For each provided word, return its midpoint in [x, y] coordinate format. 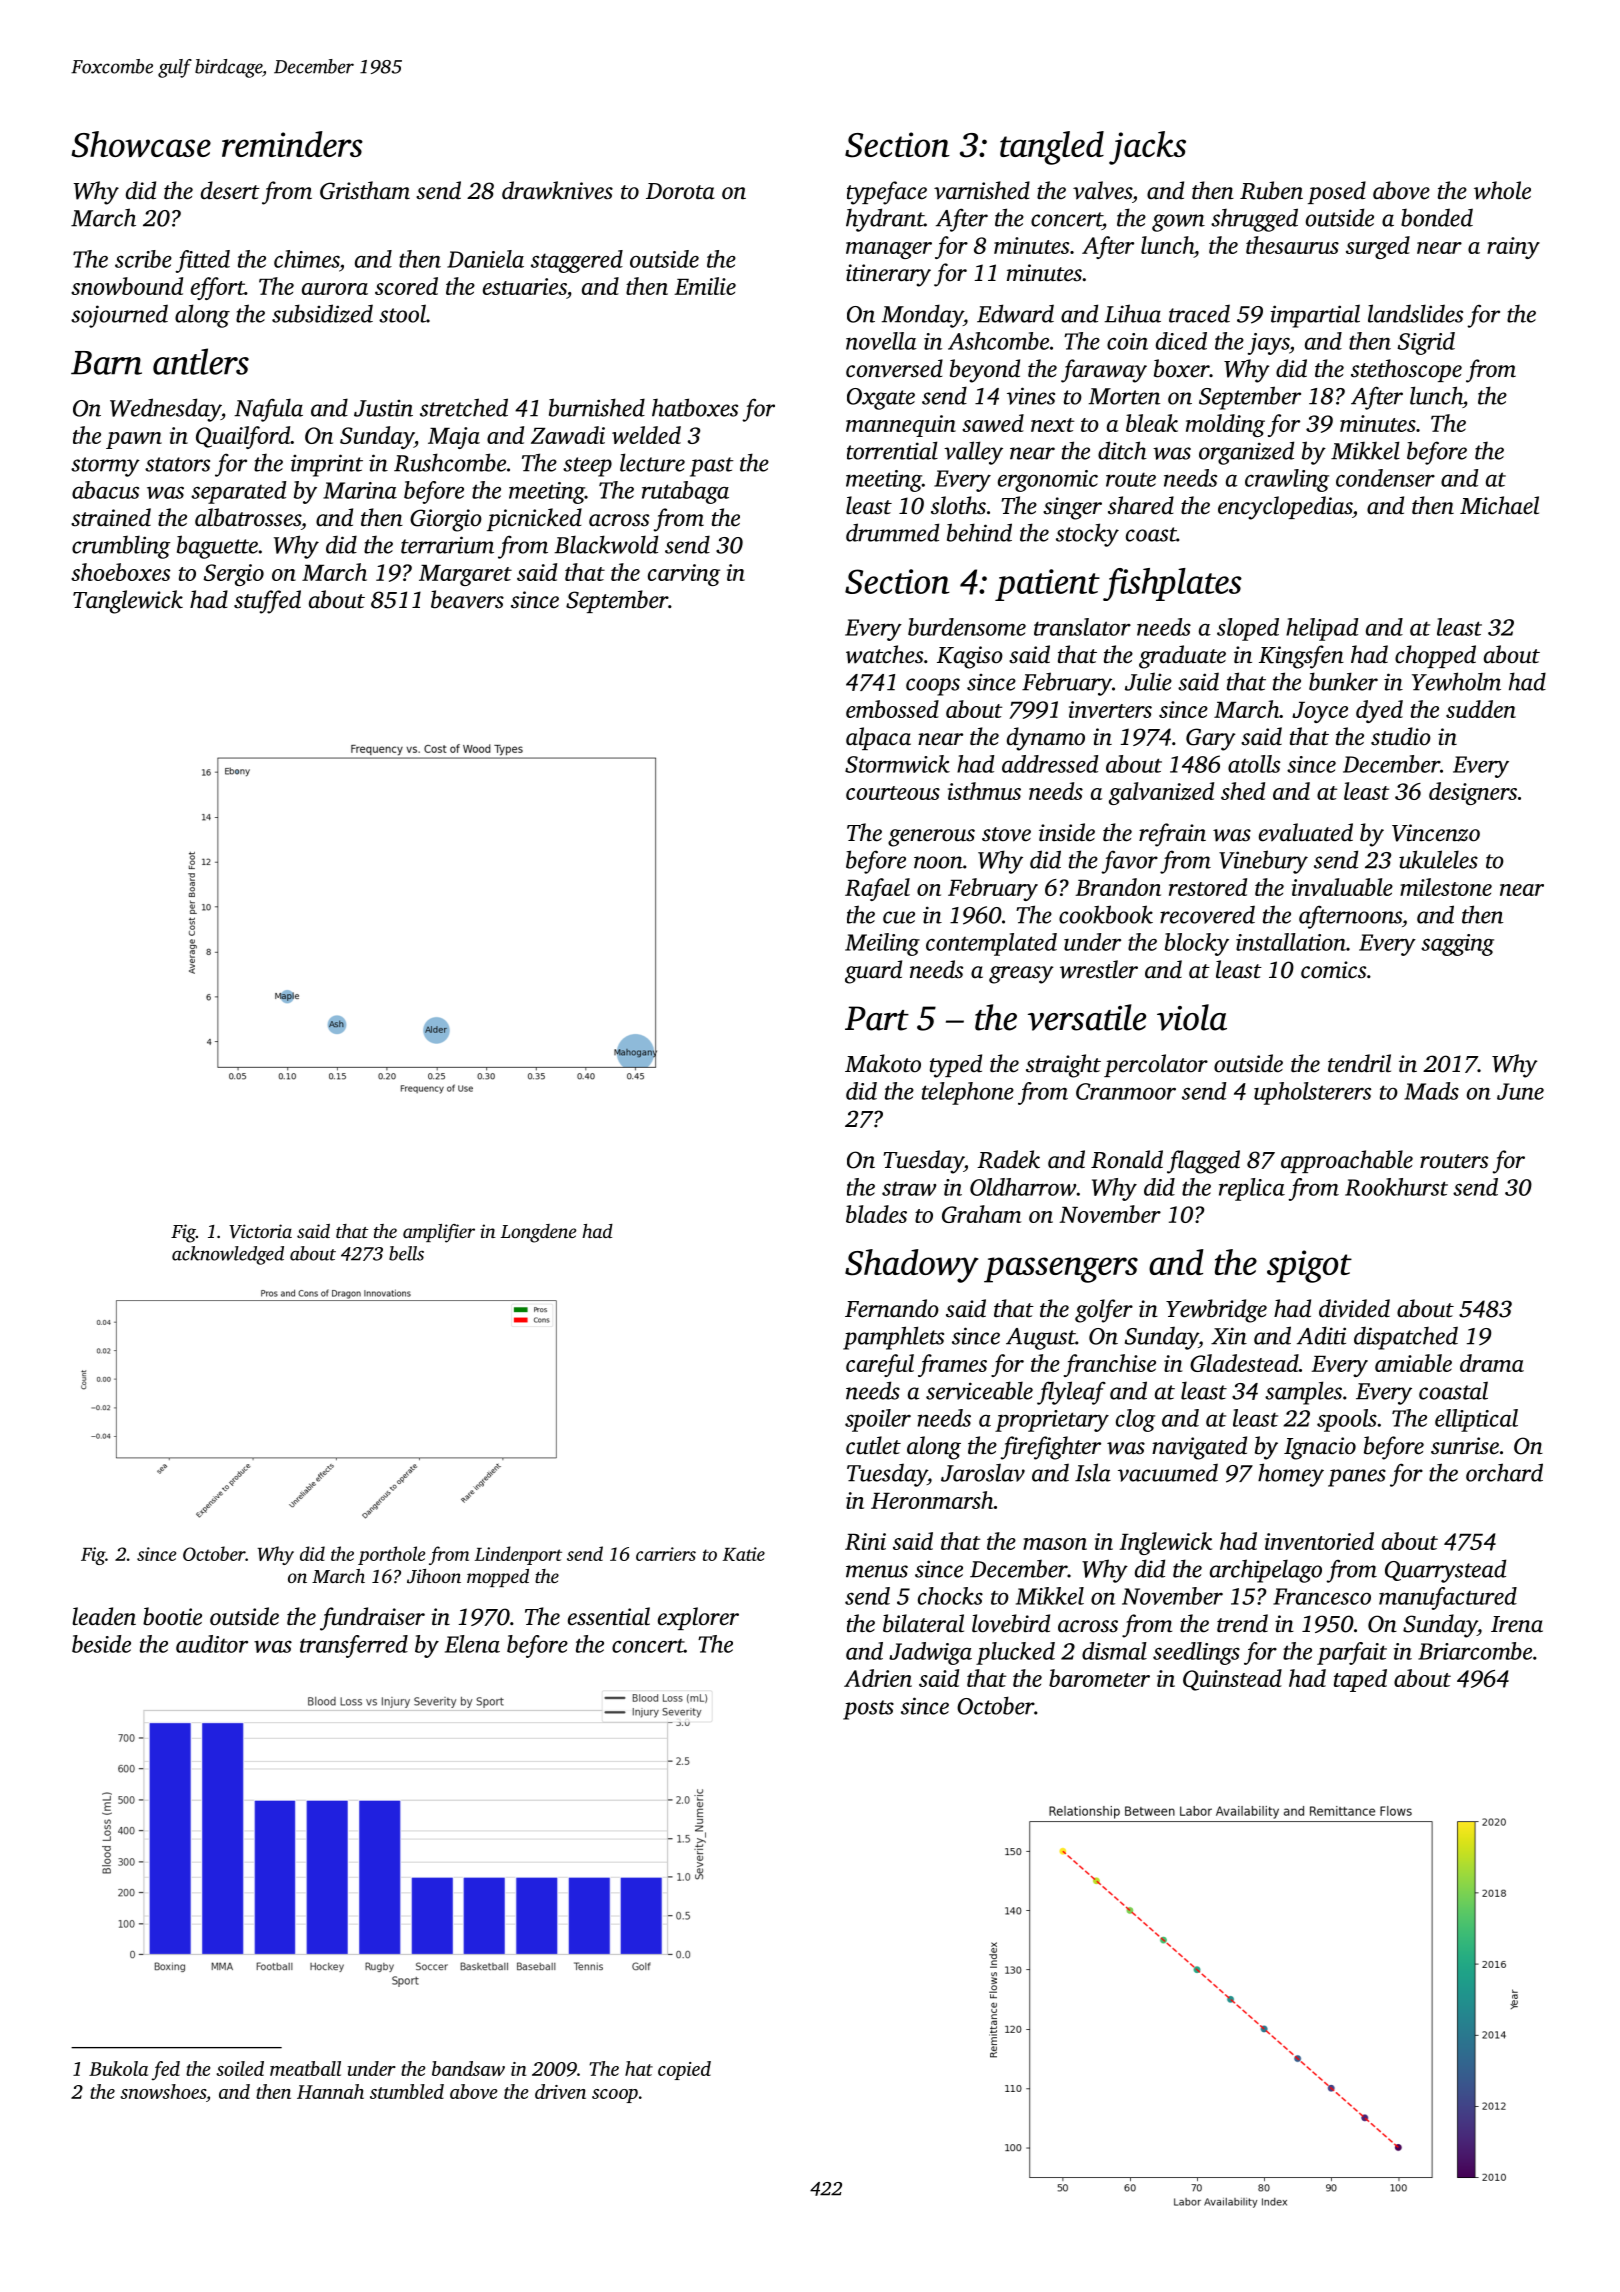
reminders [292, 144]
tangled [1052, 148]
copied [684, 2070]
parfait [1352, 1653]
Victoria [260, 1231]
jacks [1147, 148]
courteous [893, 793]
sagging [1457, 945]
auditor [212, 1644]
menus [877, 1571]
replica [1252, 1189]
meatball [305, 2068]
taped [1360, 1680]
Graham [981, 1214]
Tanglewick [128, 602]
